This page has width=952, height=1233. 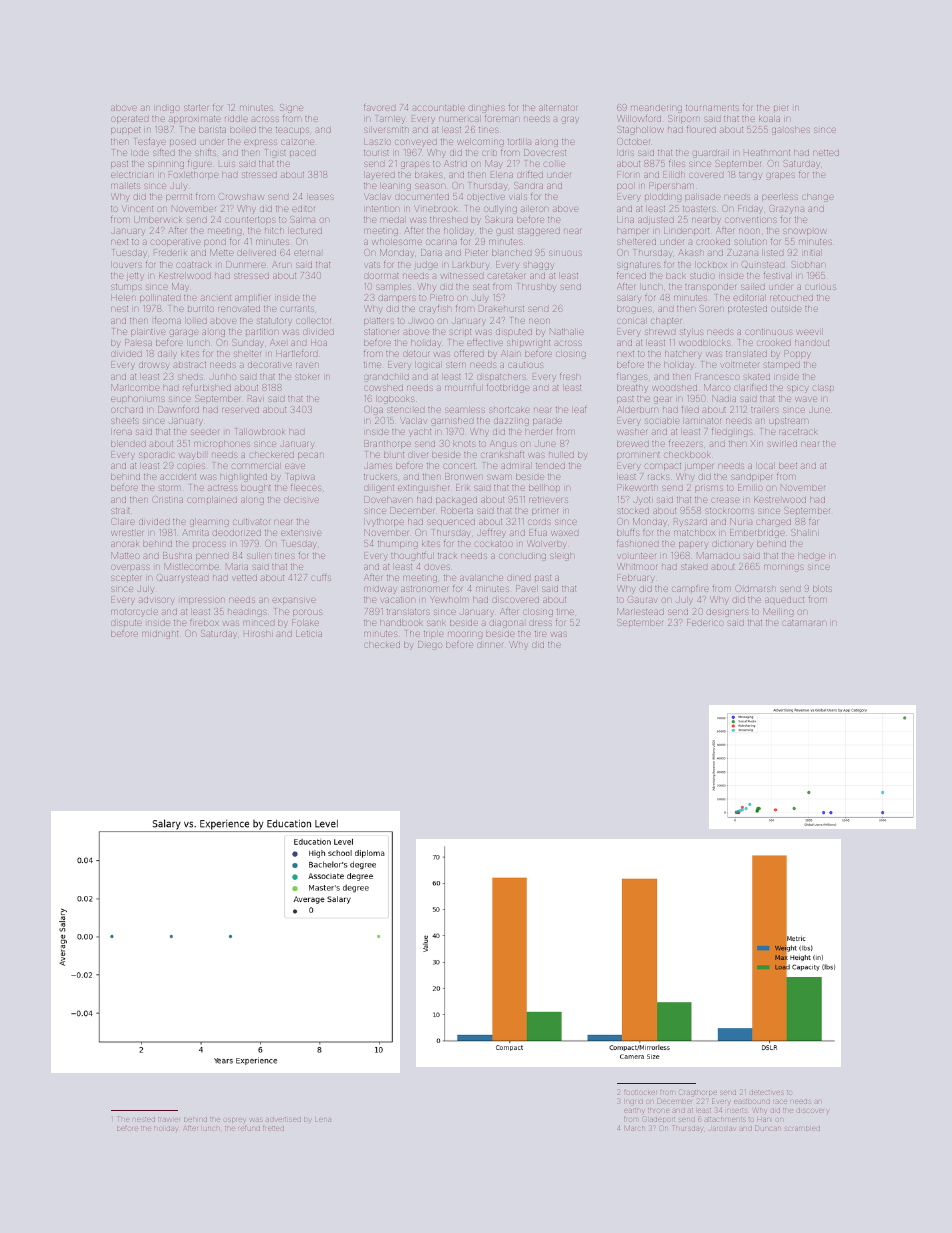 What do you see at coordinates (204, 623) in the page?
I see `firebox` at bounding box center [204, 623].
